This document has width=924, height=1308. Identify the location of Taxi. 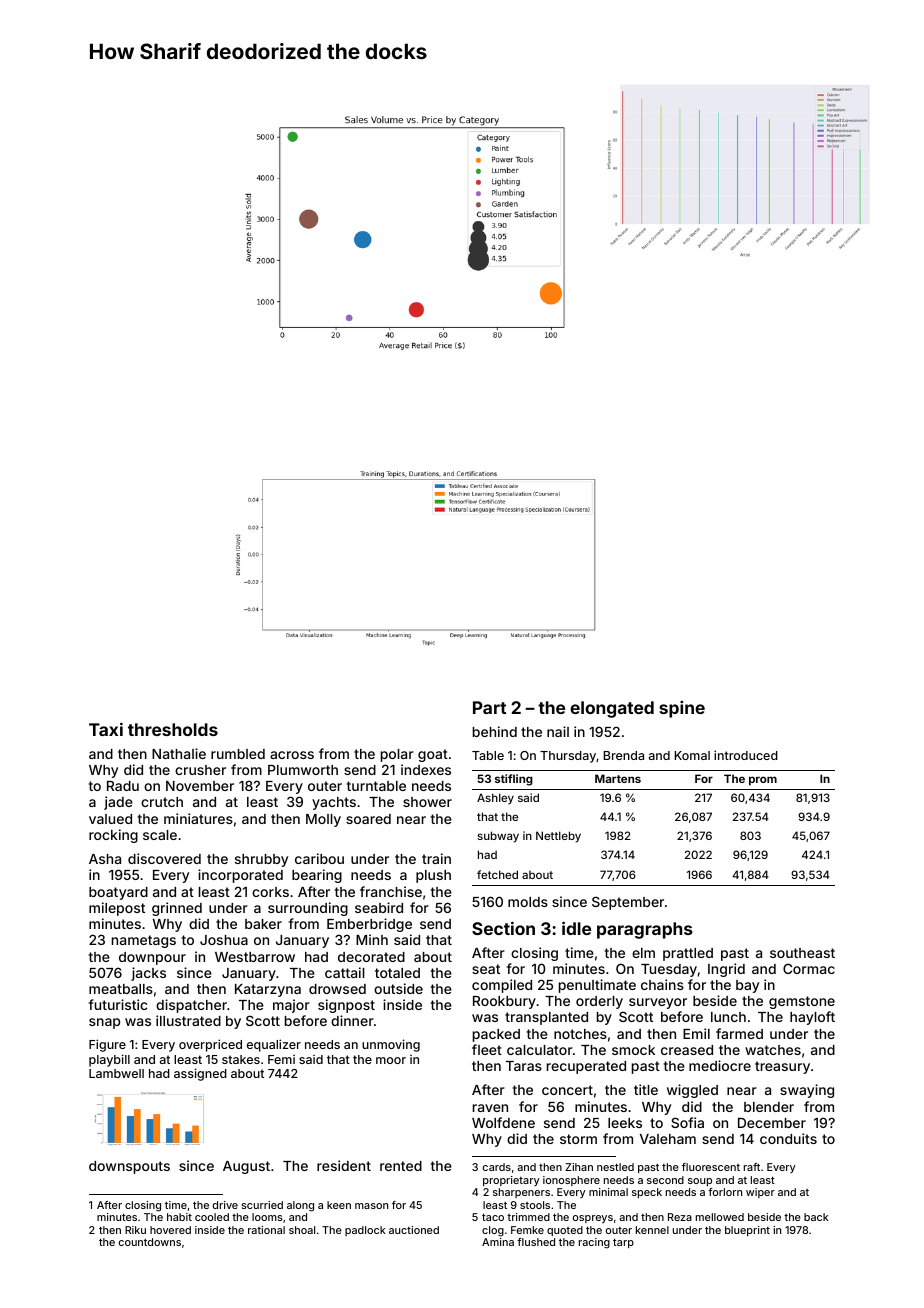
(106, 729).
